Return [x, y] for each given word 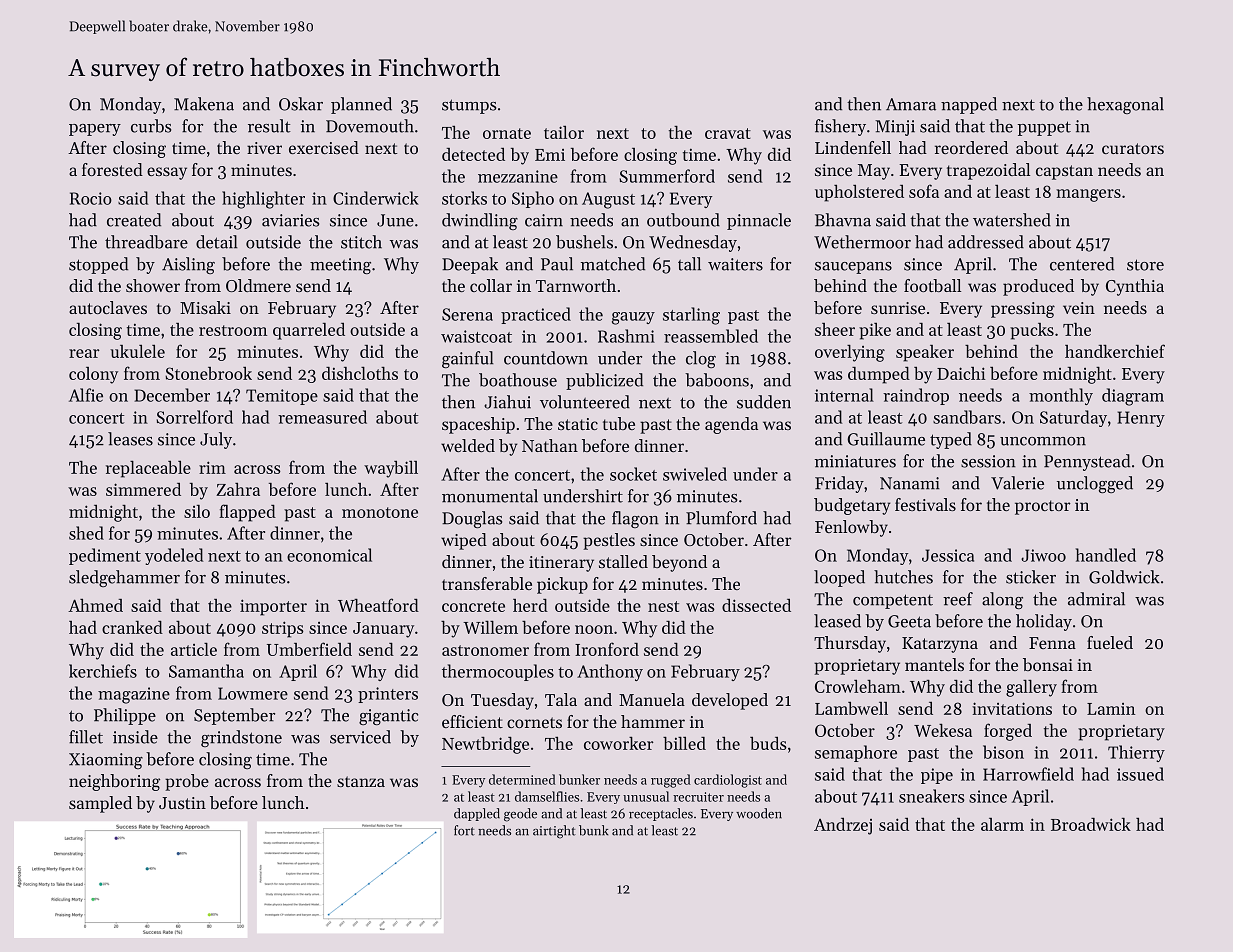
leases [130, 439]
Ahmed [95, 605]
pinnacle [759, 221]
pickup [562, 585]
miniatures [855, 461]
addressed [986, 242]
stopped [98, 265]
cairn [544, 220]
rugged [671, 781]
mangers [1088, 195]
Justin [182, 803]
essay [167, 173]
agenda [731, 425]
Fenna [1052, 643]
